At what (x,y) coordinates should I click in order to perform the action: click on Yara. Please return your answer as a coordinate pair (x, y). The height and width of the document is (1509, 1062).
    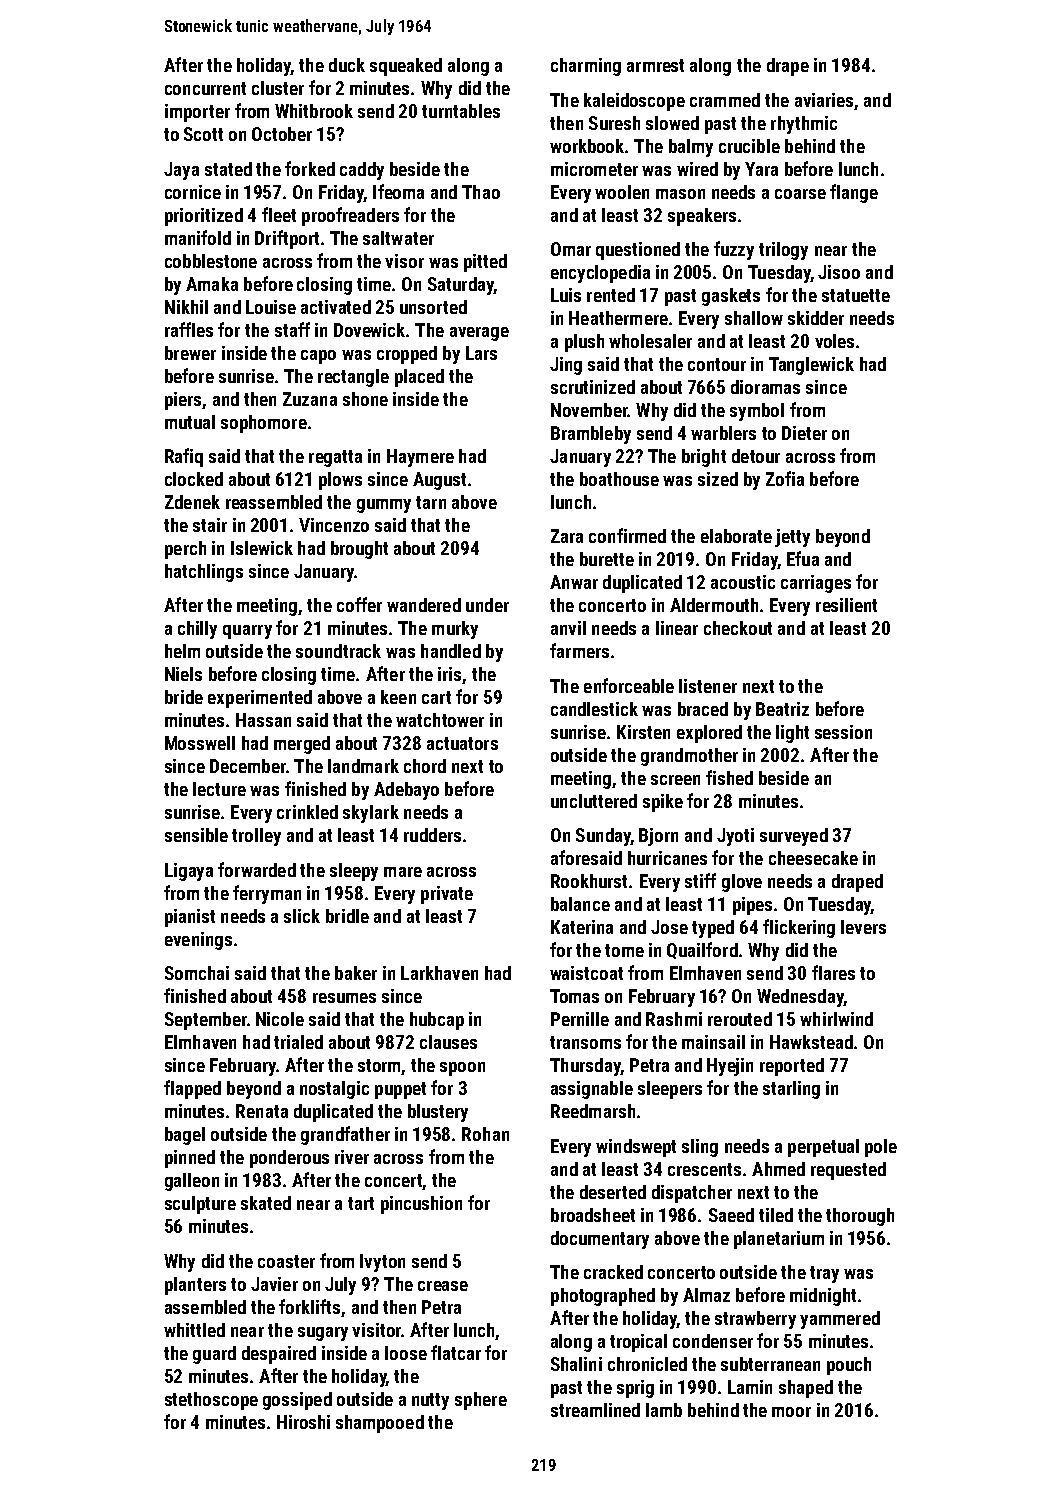
    Looking at the image, I should click on (761, 169).
